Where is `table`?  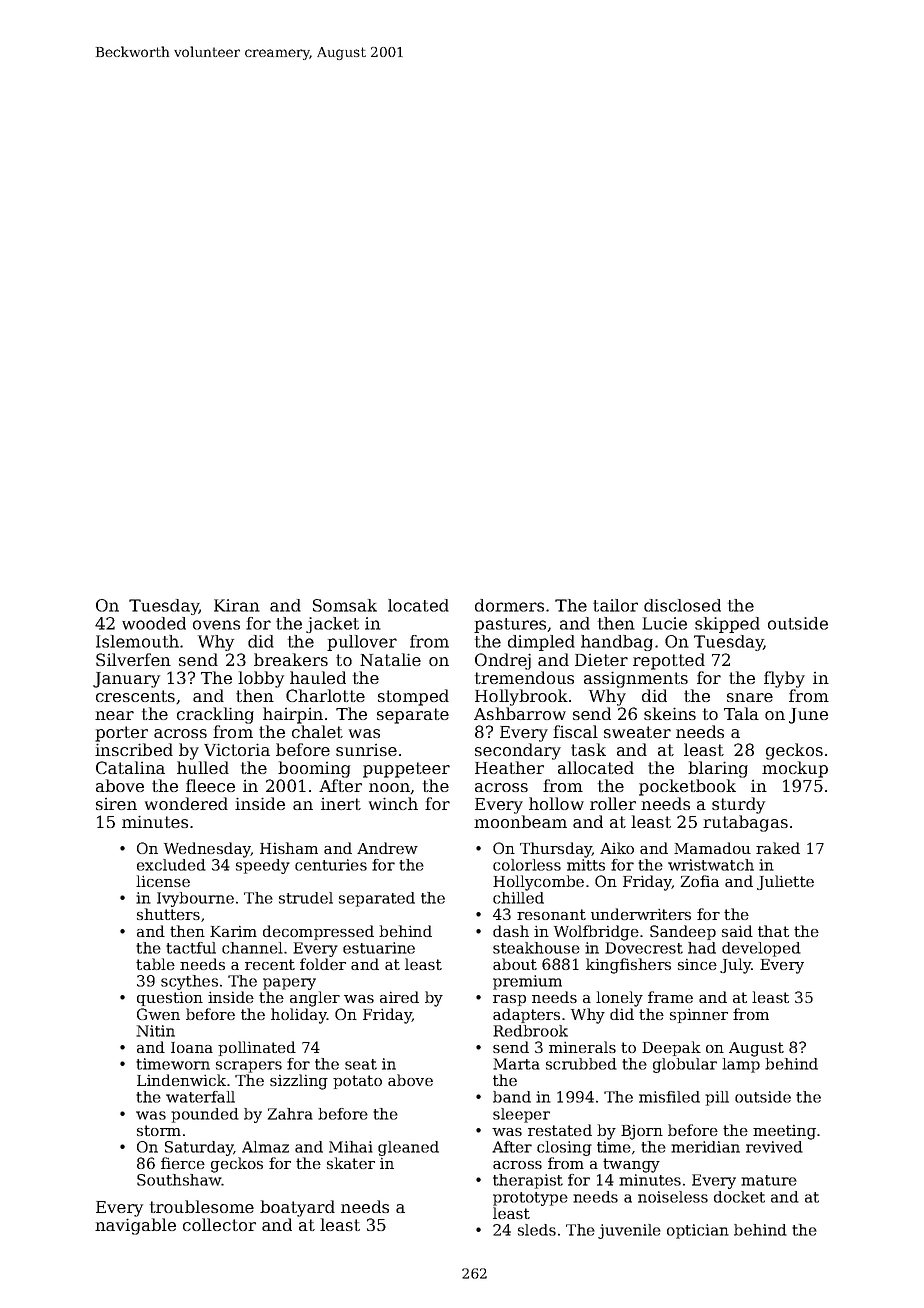 table is located at coordinates (155, 964).
